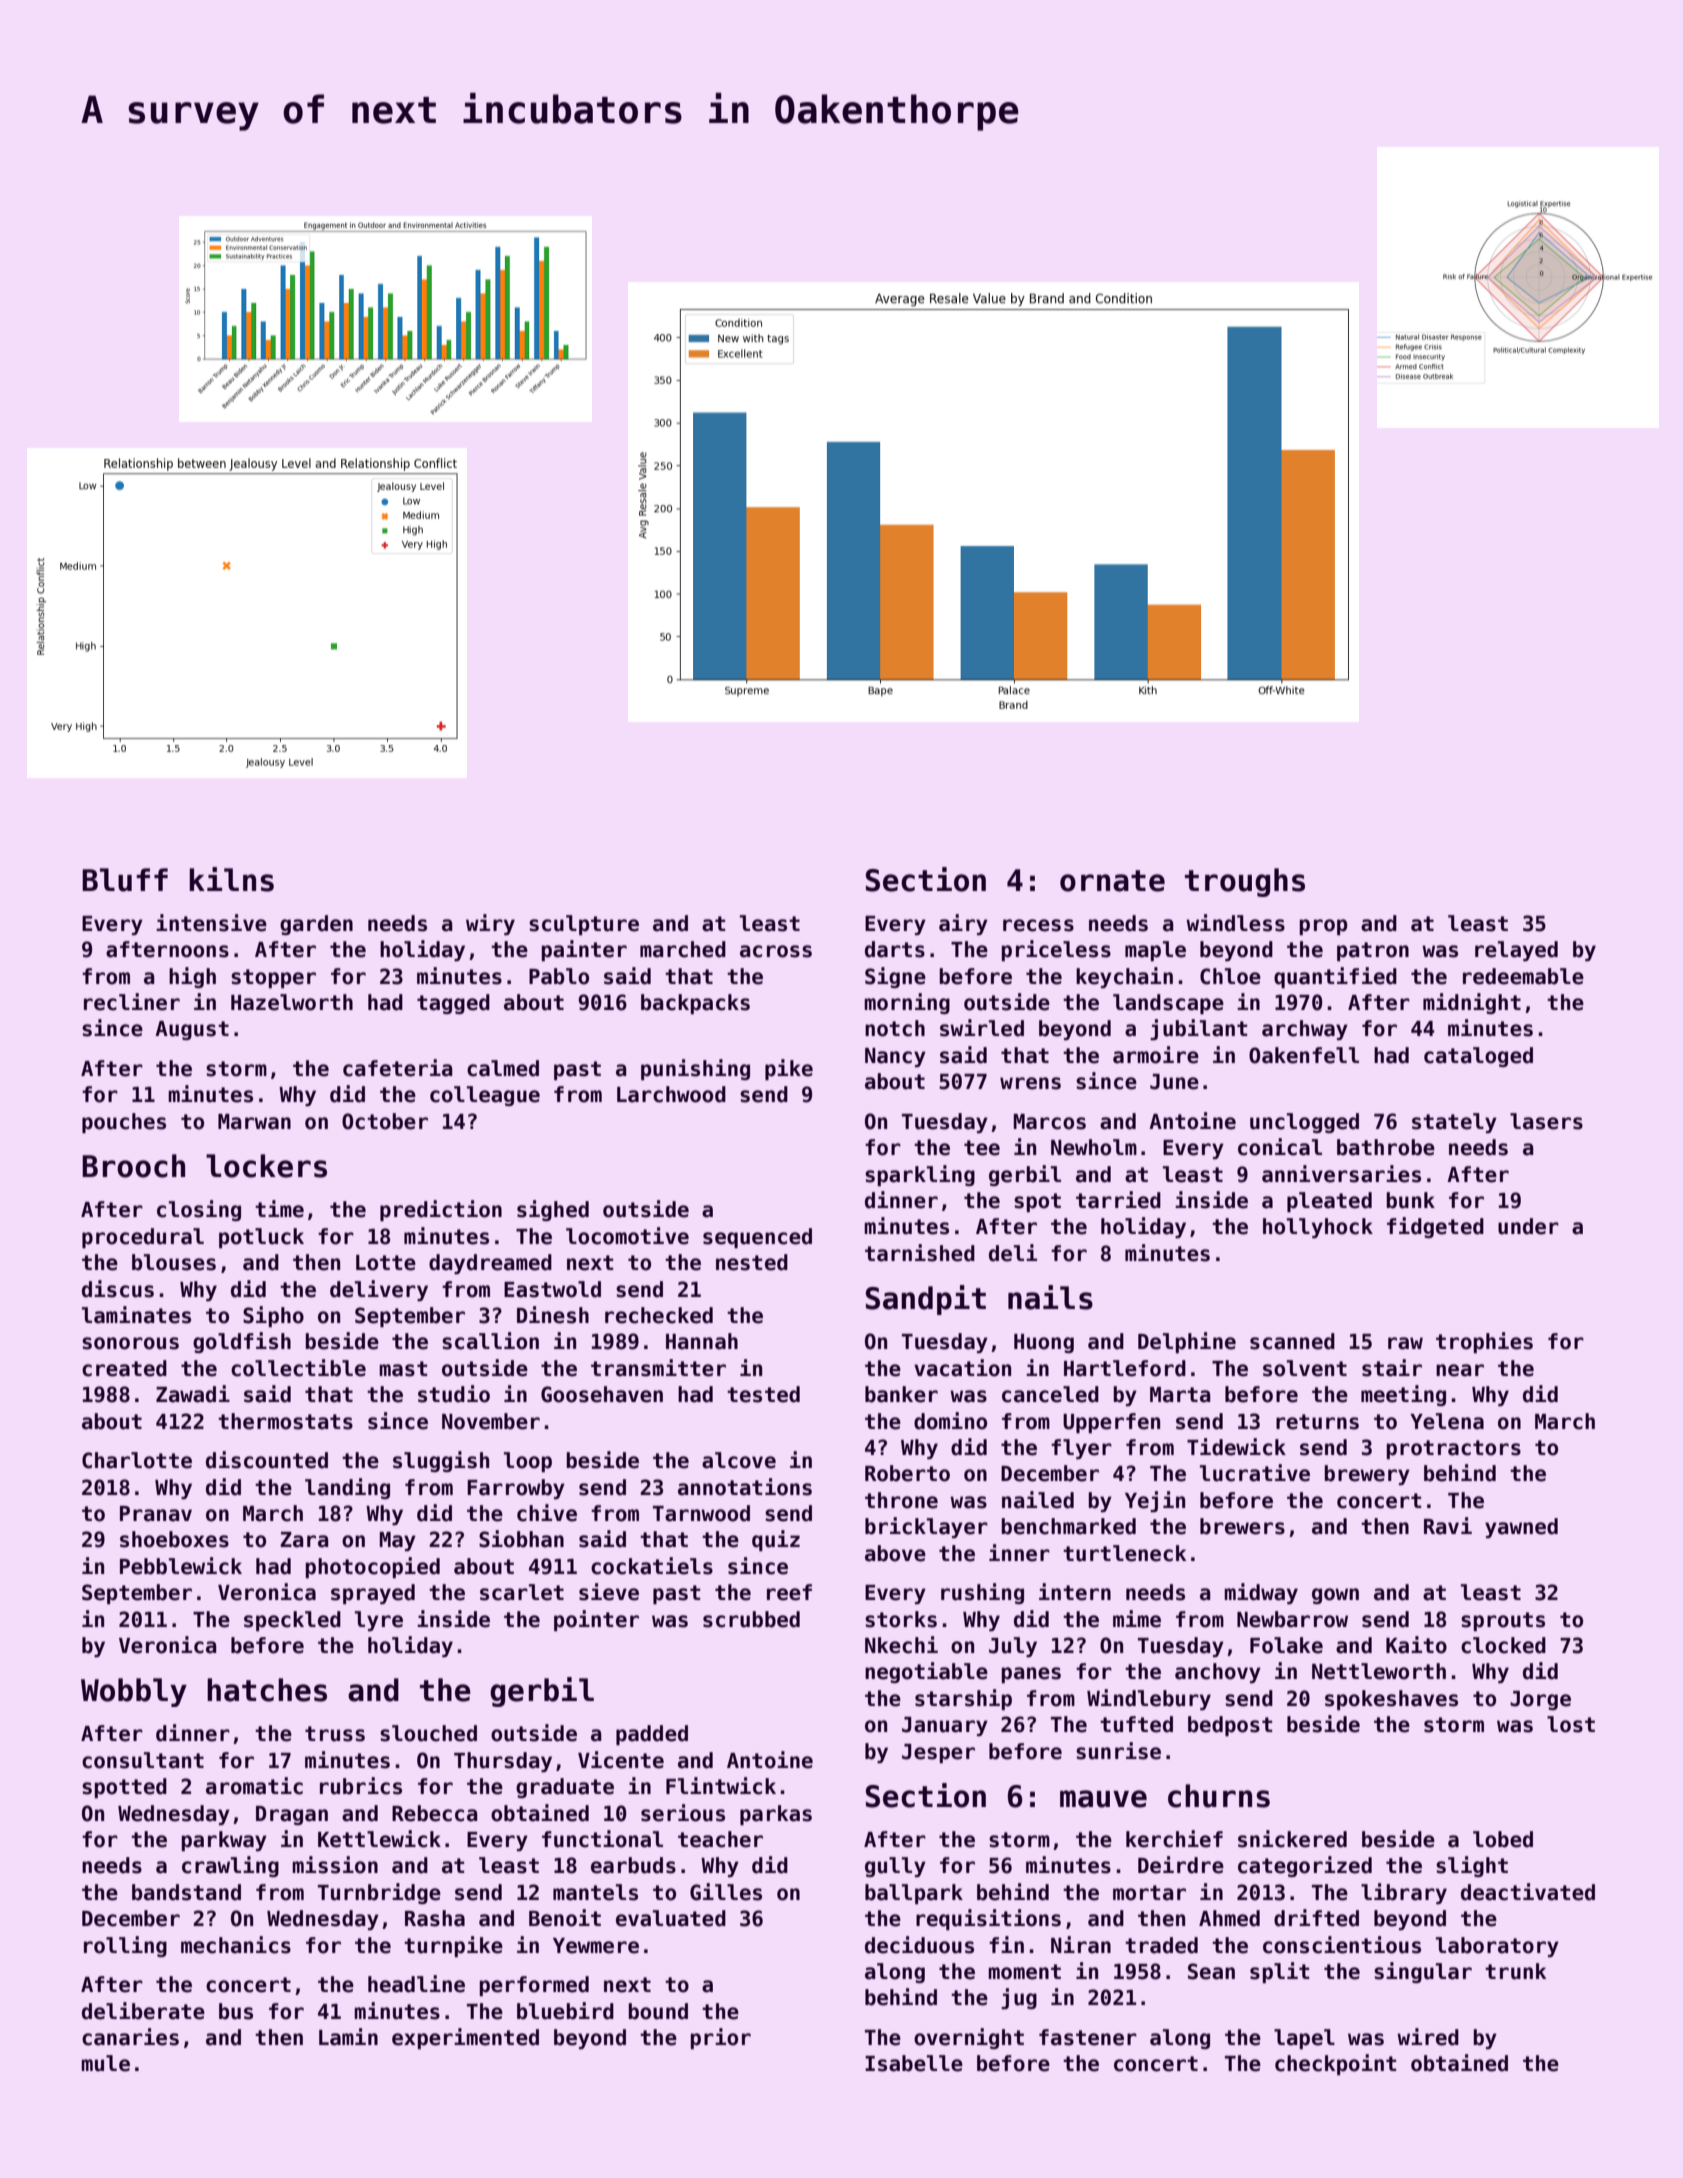 The image size is (1683, 2178). What do you see at coordinates (584, 925) in the document?
I see `sculpture` at bounding box center [584, 925].
